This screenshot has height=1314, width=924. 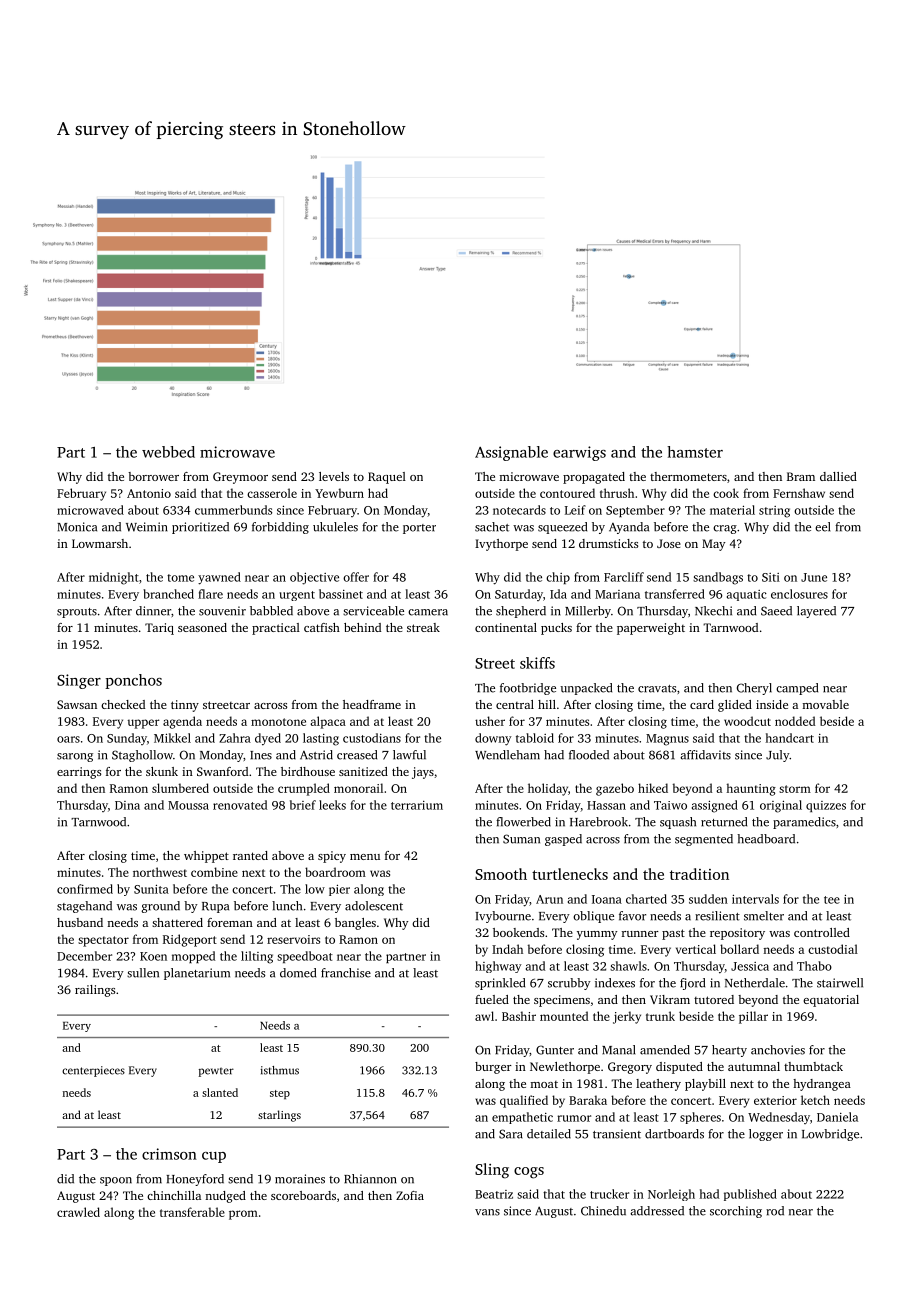 I want to click on highway, so click(x=498, y=967).
